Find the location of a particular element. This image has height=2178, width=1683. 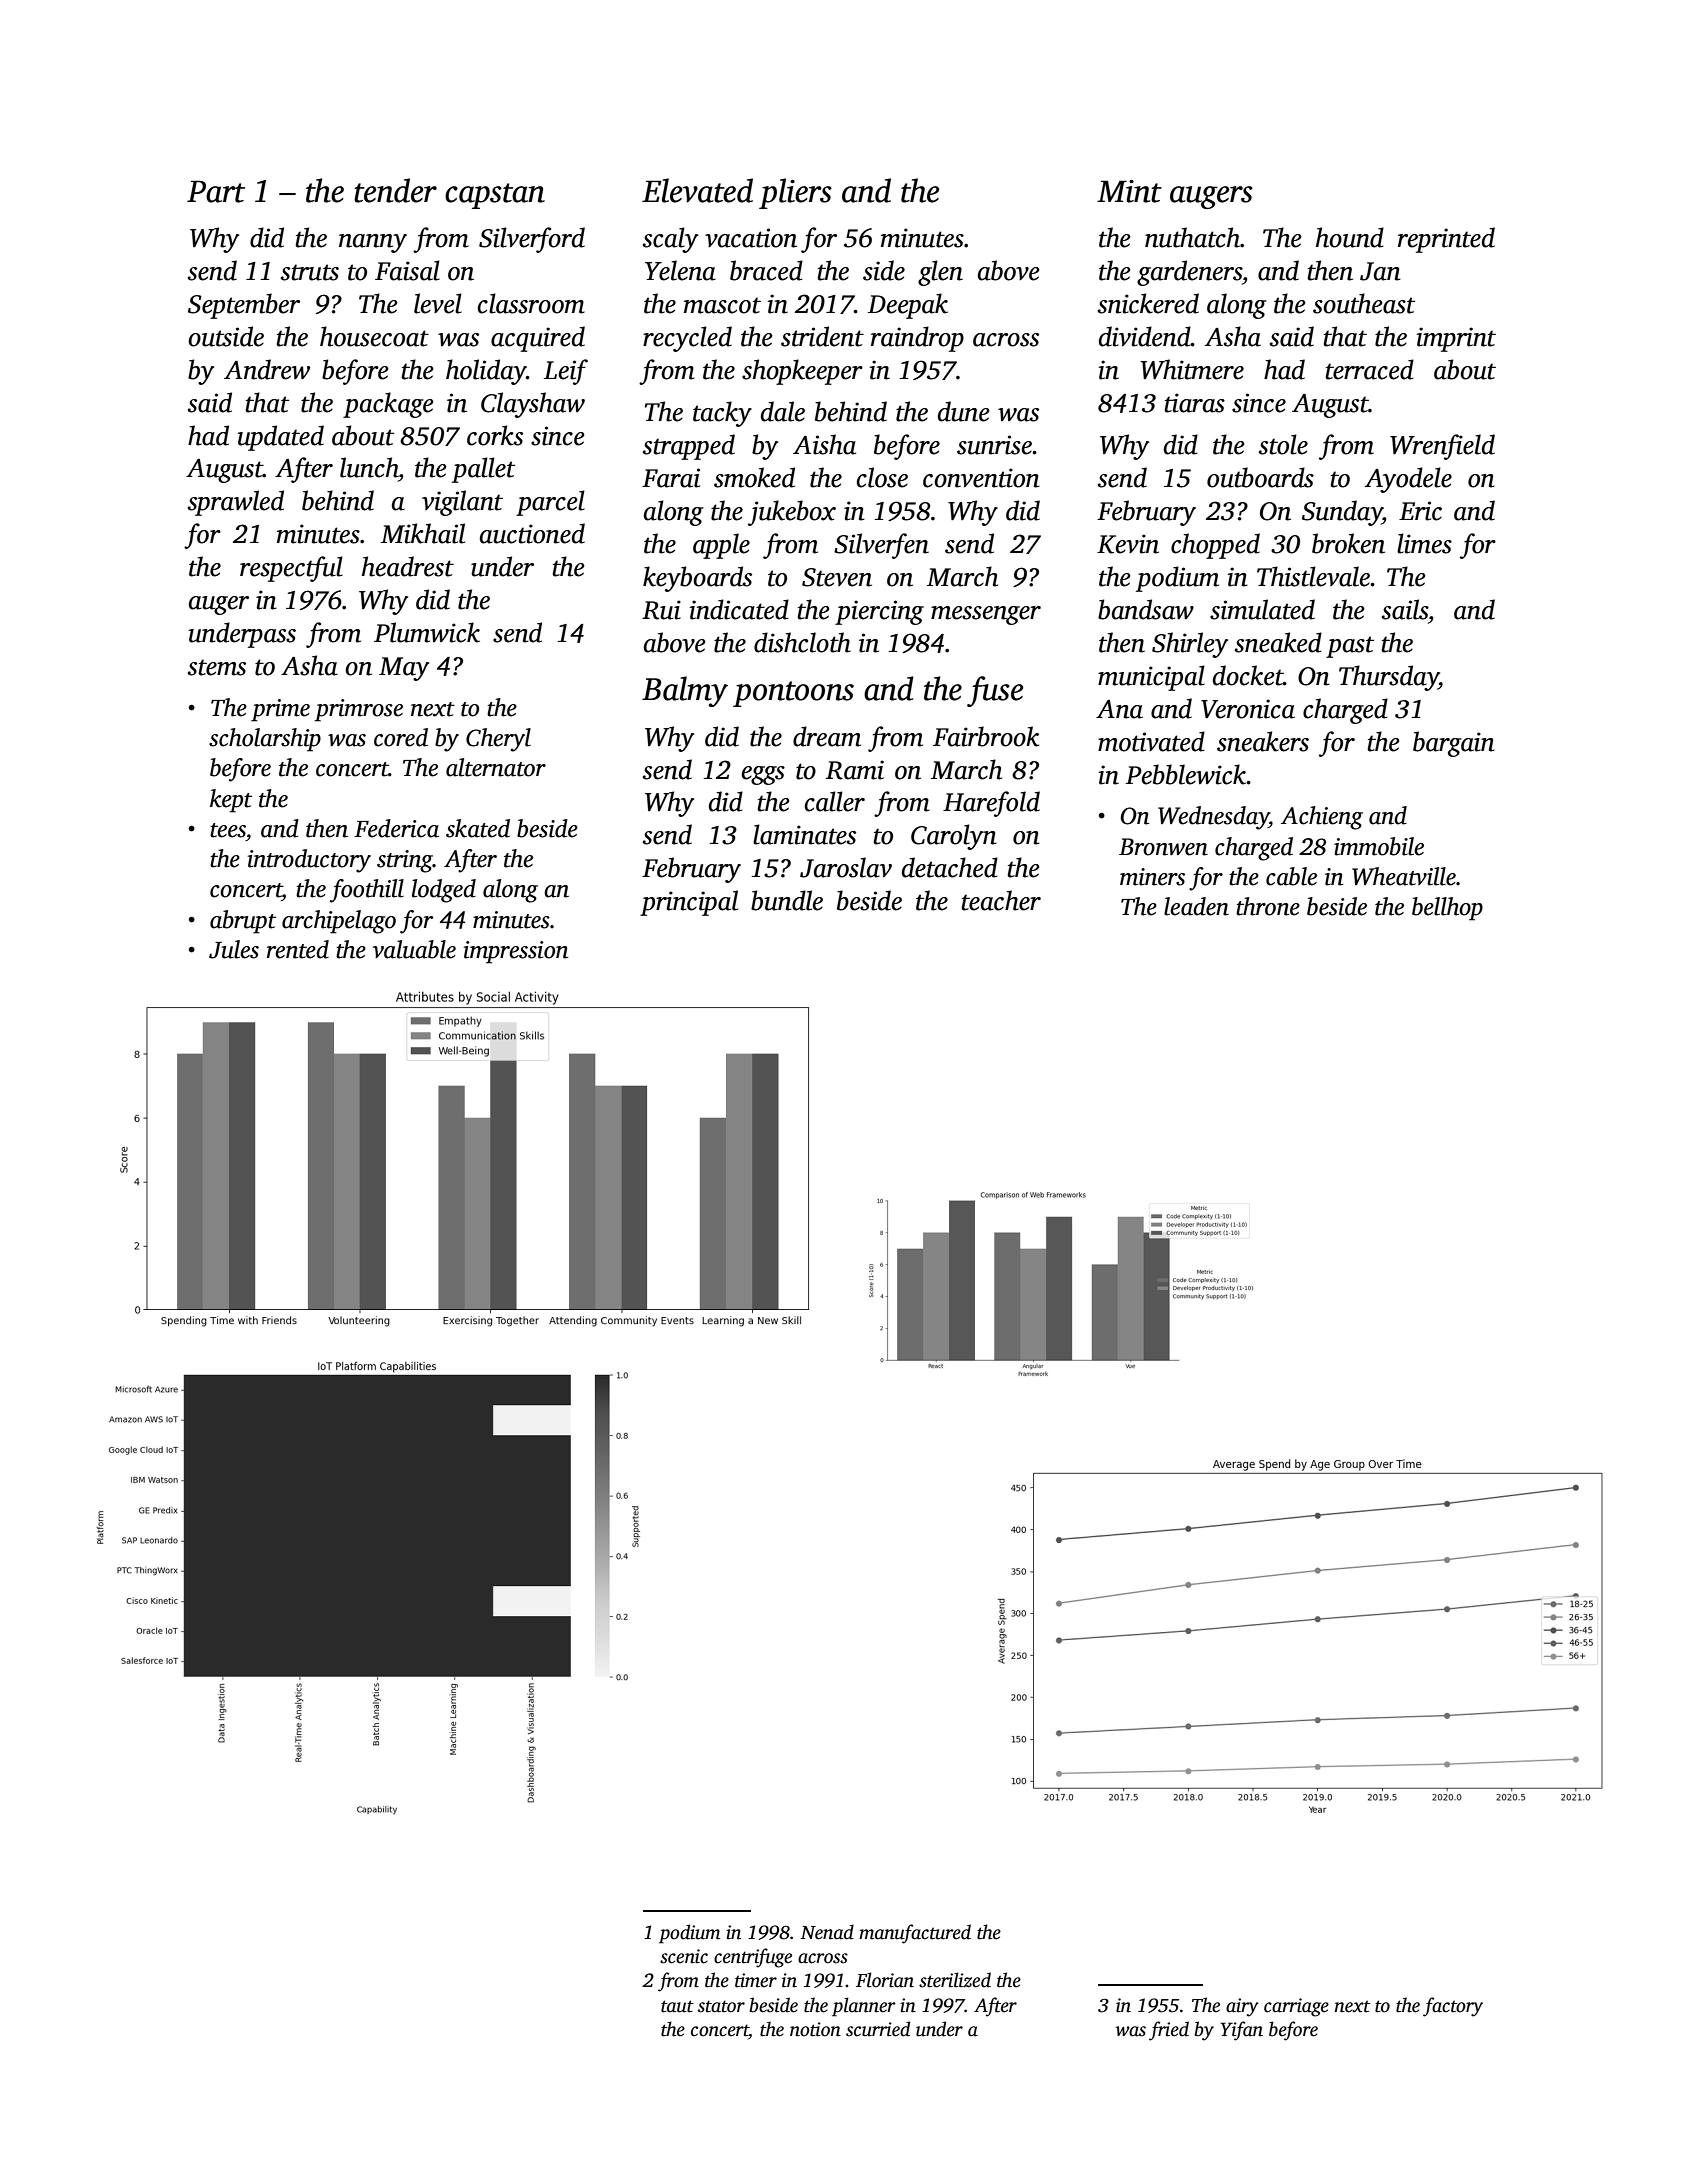

limes is located at coordinates (1424, 543).
